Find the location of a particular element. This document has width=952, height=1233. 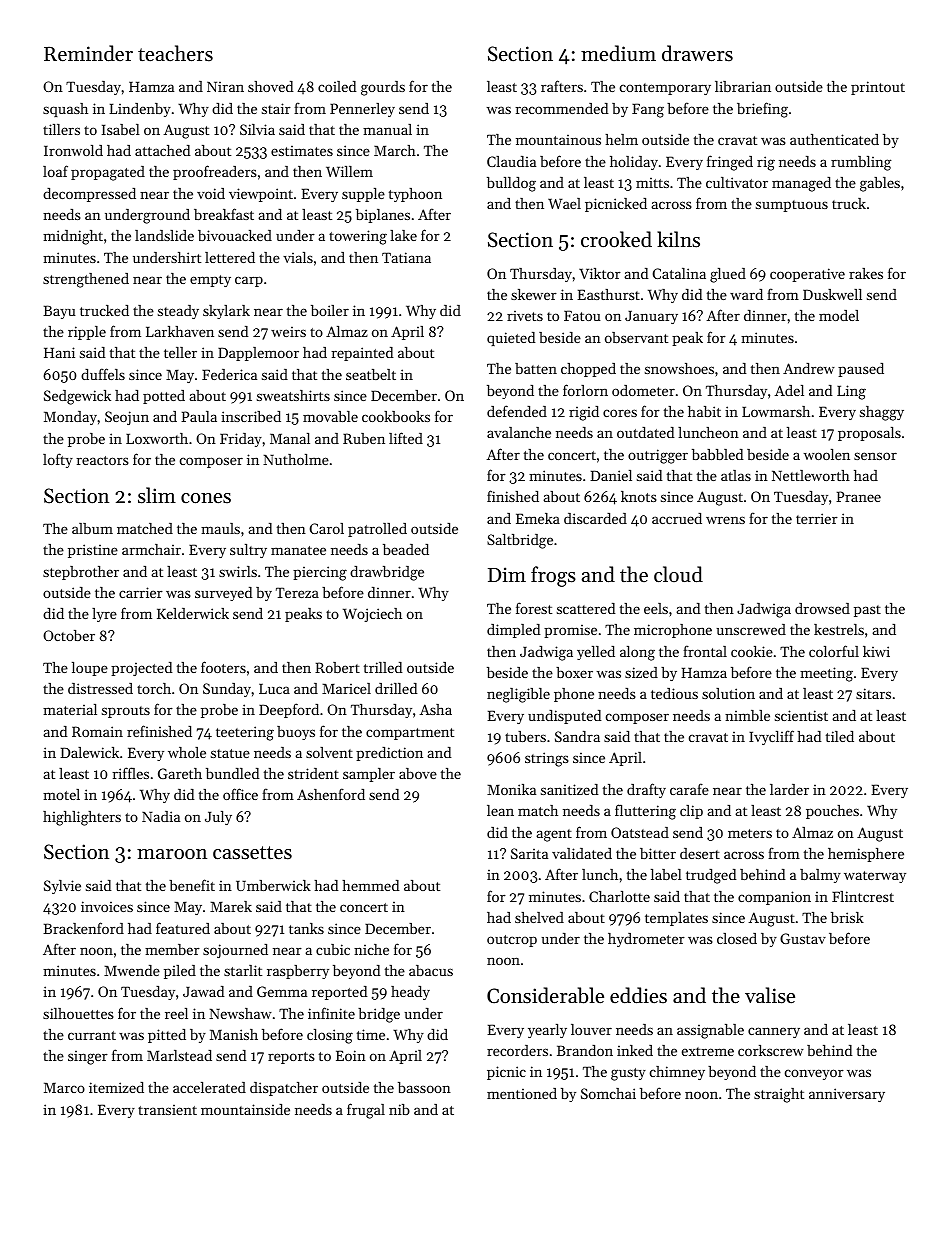

habit is located at coordinates (704, 411).
